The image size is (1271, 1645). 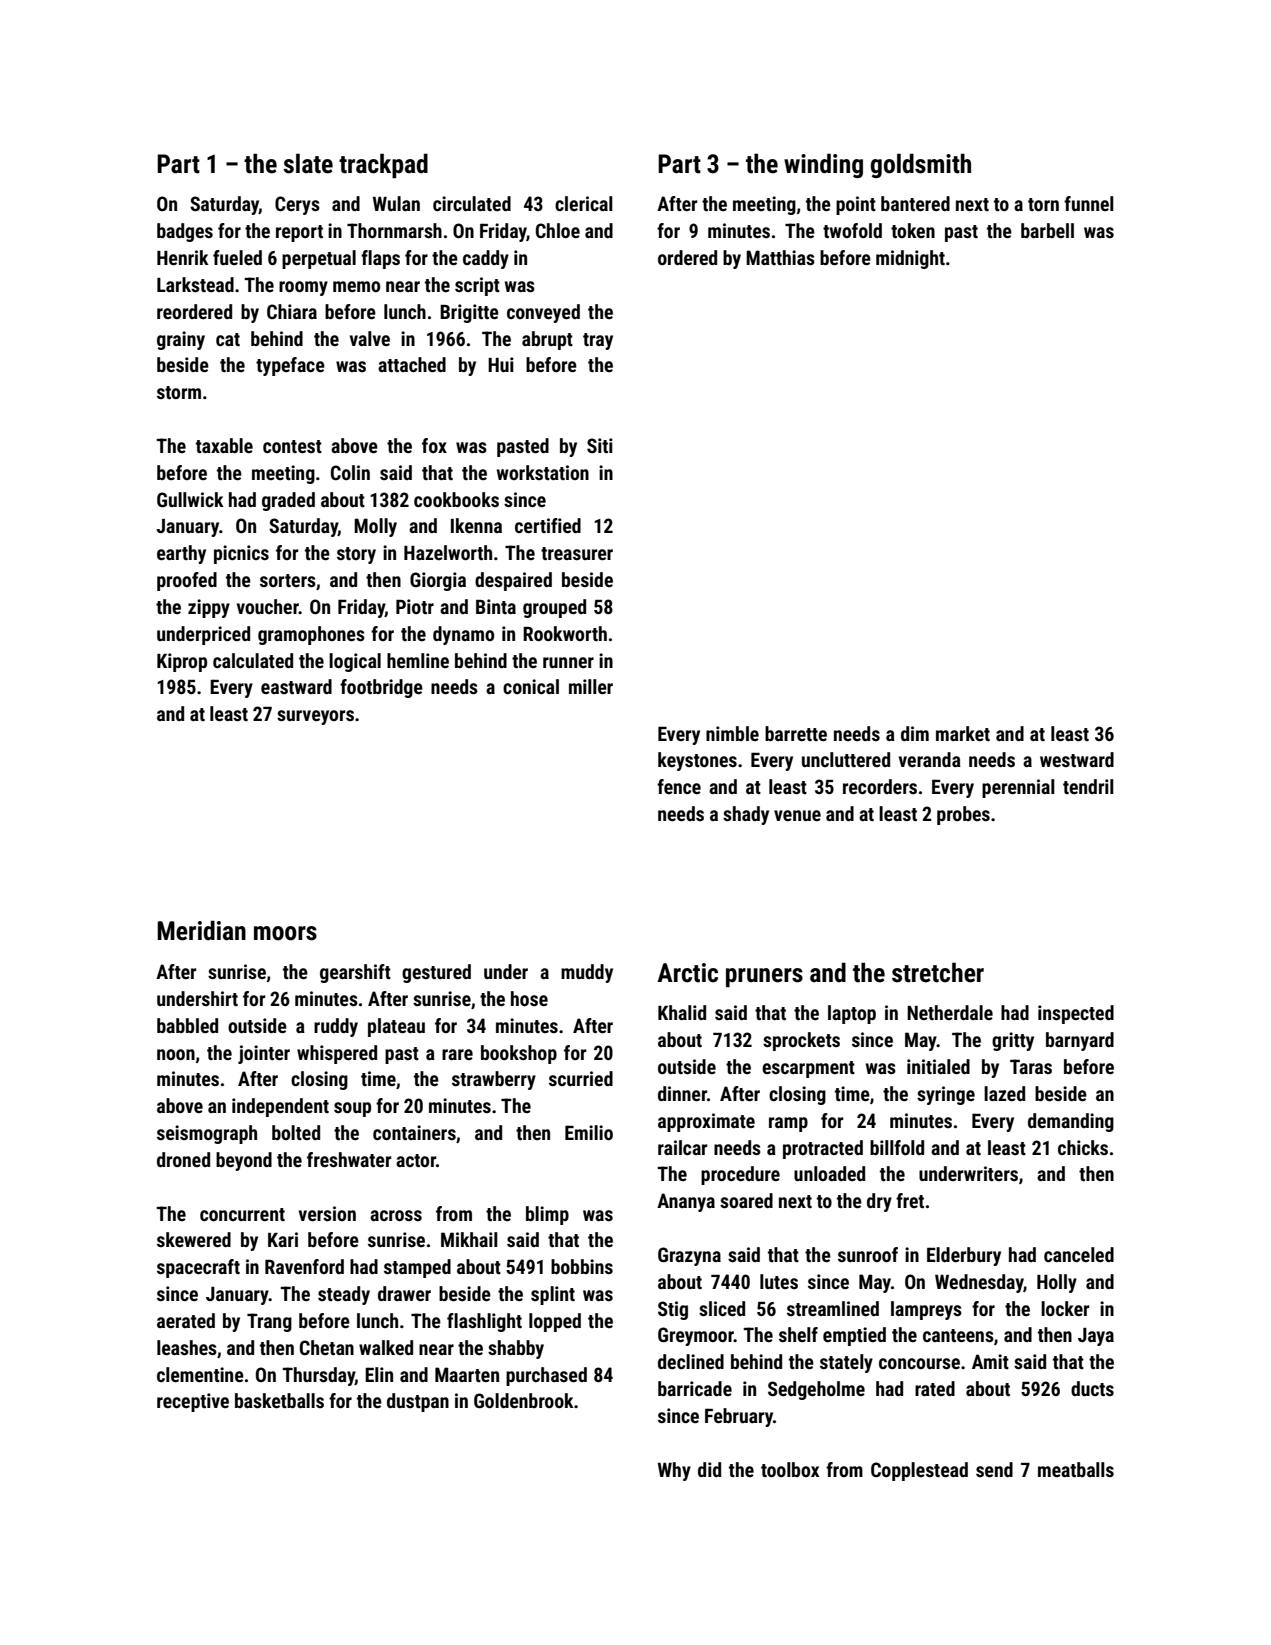 I want to click on calculated, so click(x=253, y=660).
